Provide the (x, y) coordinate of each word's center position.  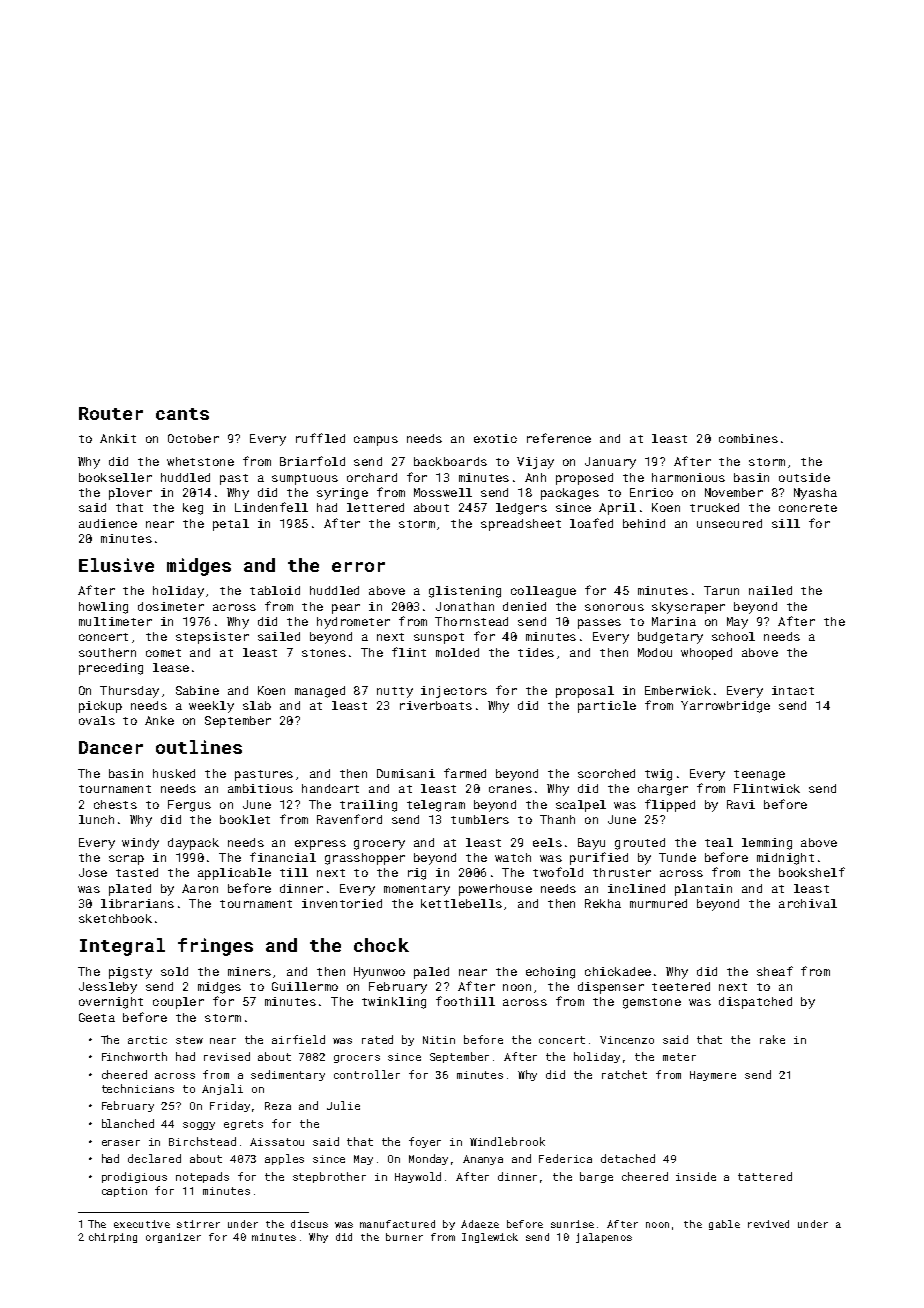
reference (559, 438)
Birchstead (202, 1141)
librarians (137, 903)
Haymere (713, 1076)
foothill (465, 1001)
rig (417, 874)
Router (111, 413)
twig (658, 775)
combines (748, 438)
